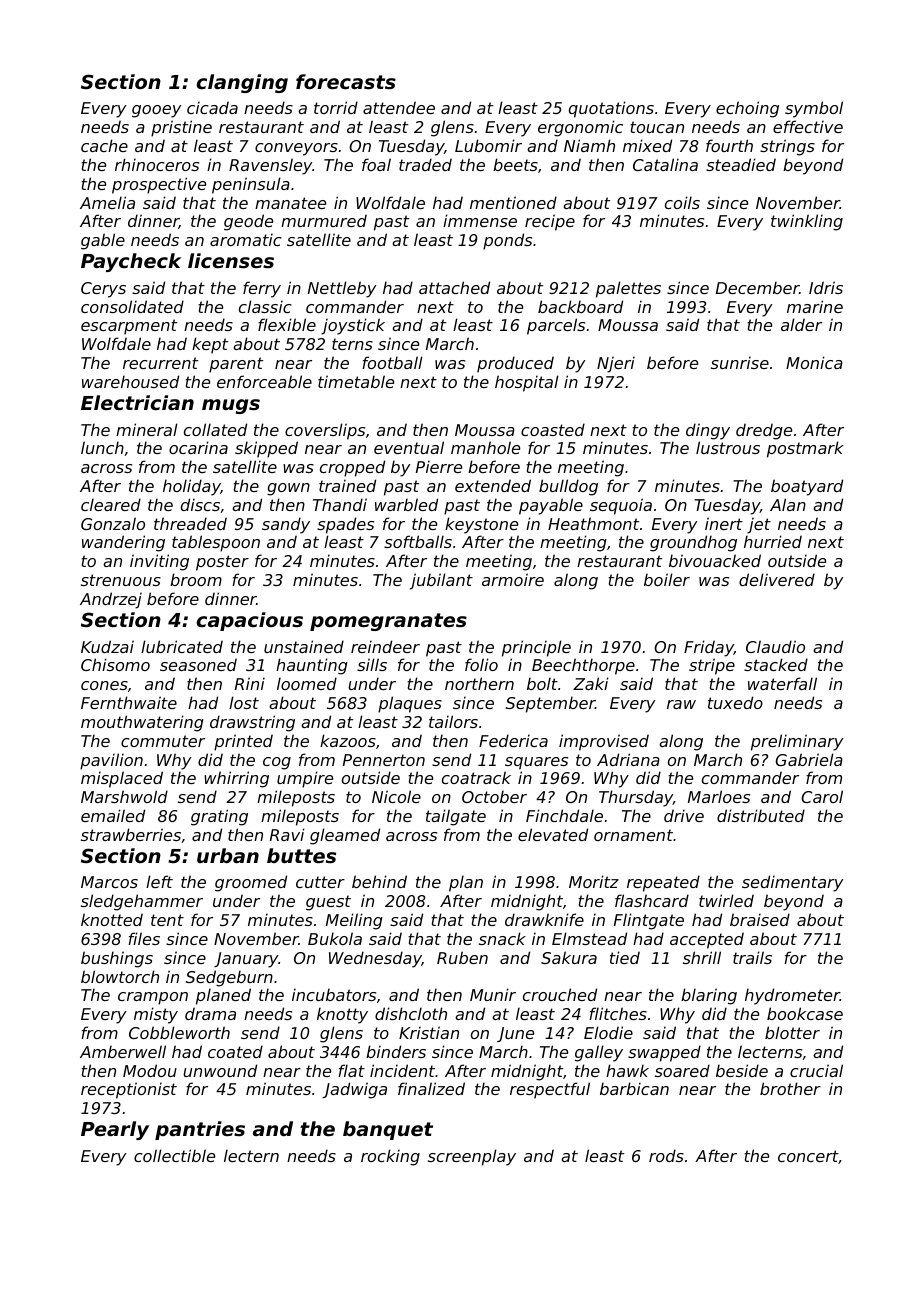  What do you see at coordinates (212, 107) in the screenshot?
I see `cicada` at bounding box center [212, 107].
